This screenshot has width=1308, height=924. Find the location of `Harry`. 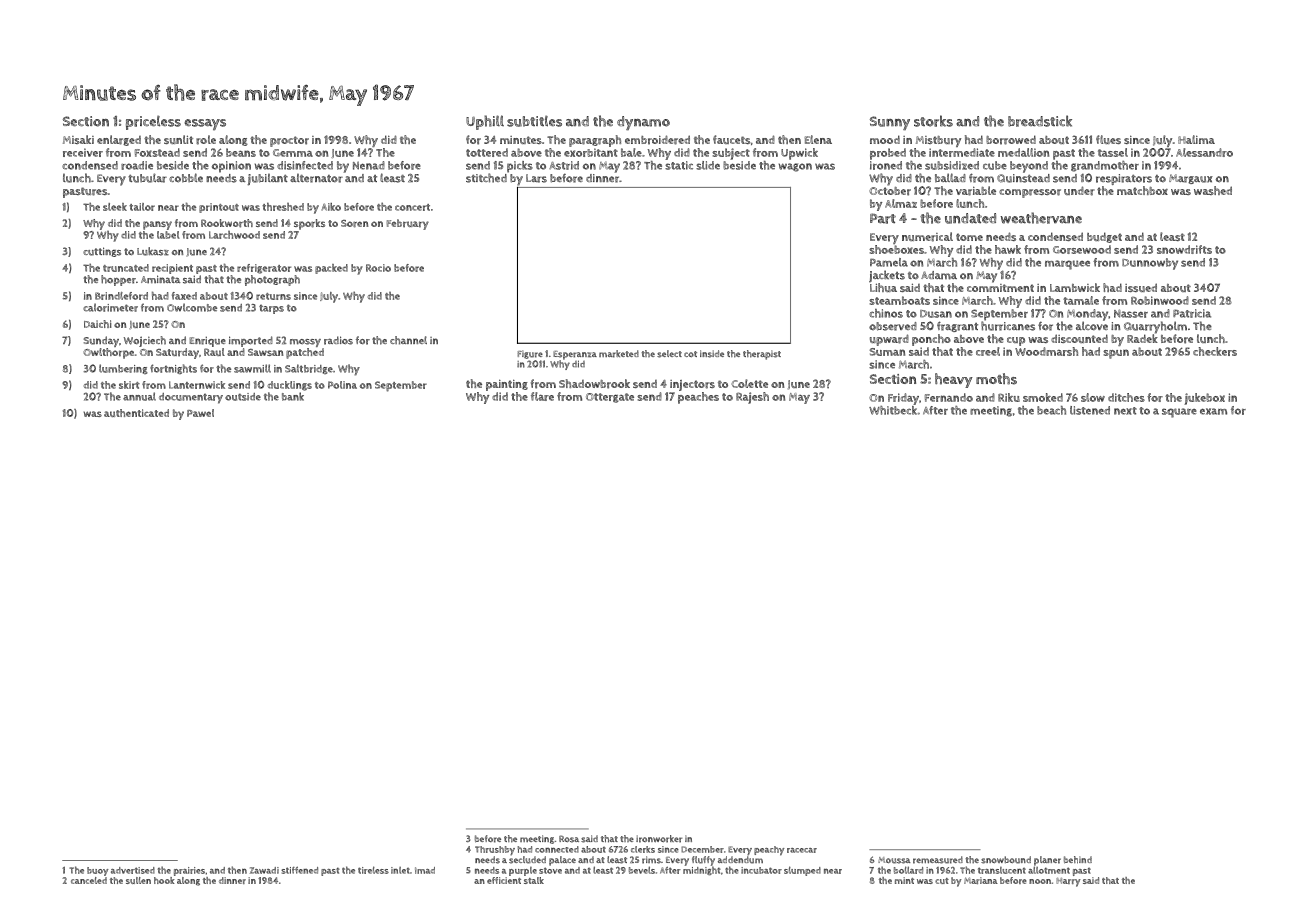

Harry is located at coordinates (1068, 882).
